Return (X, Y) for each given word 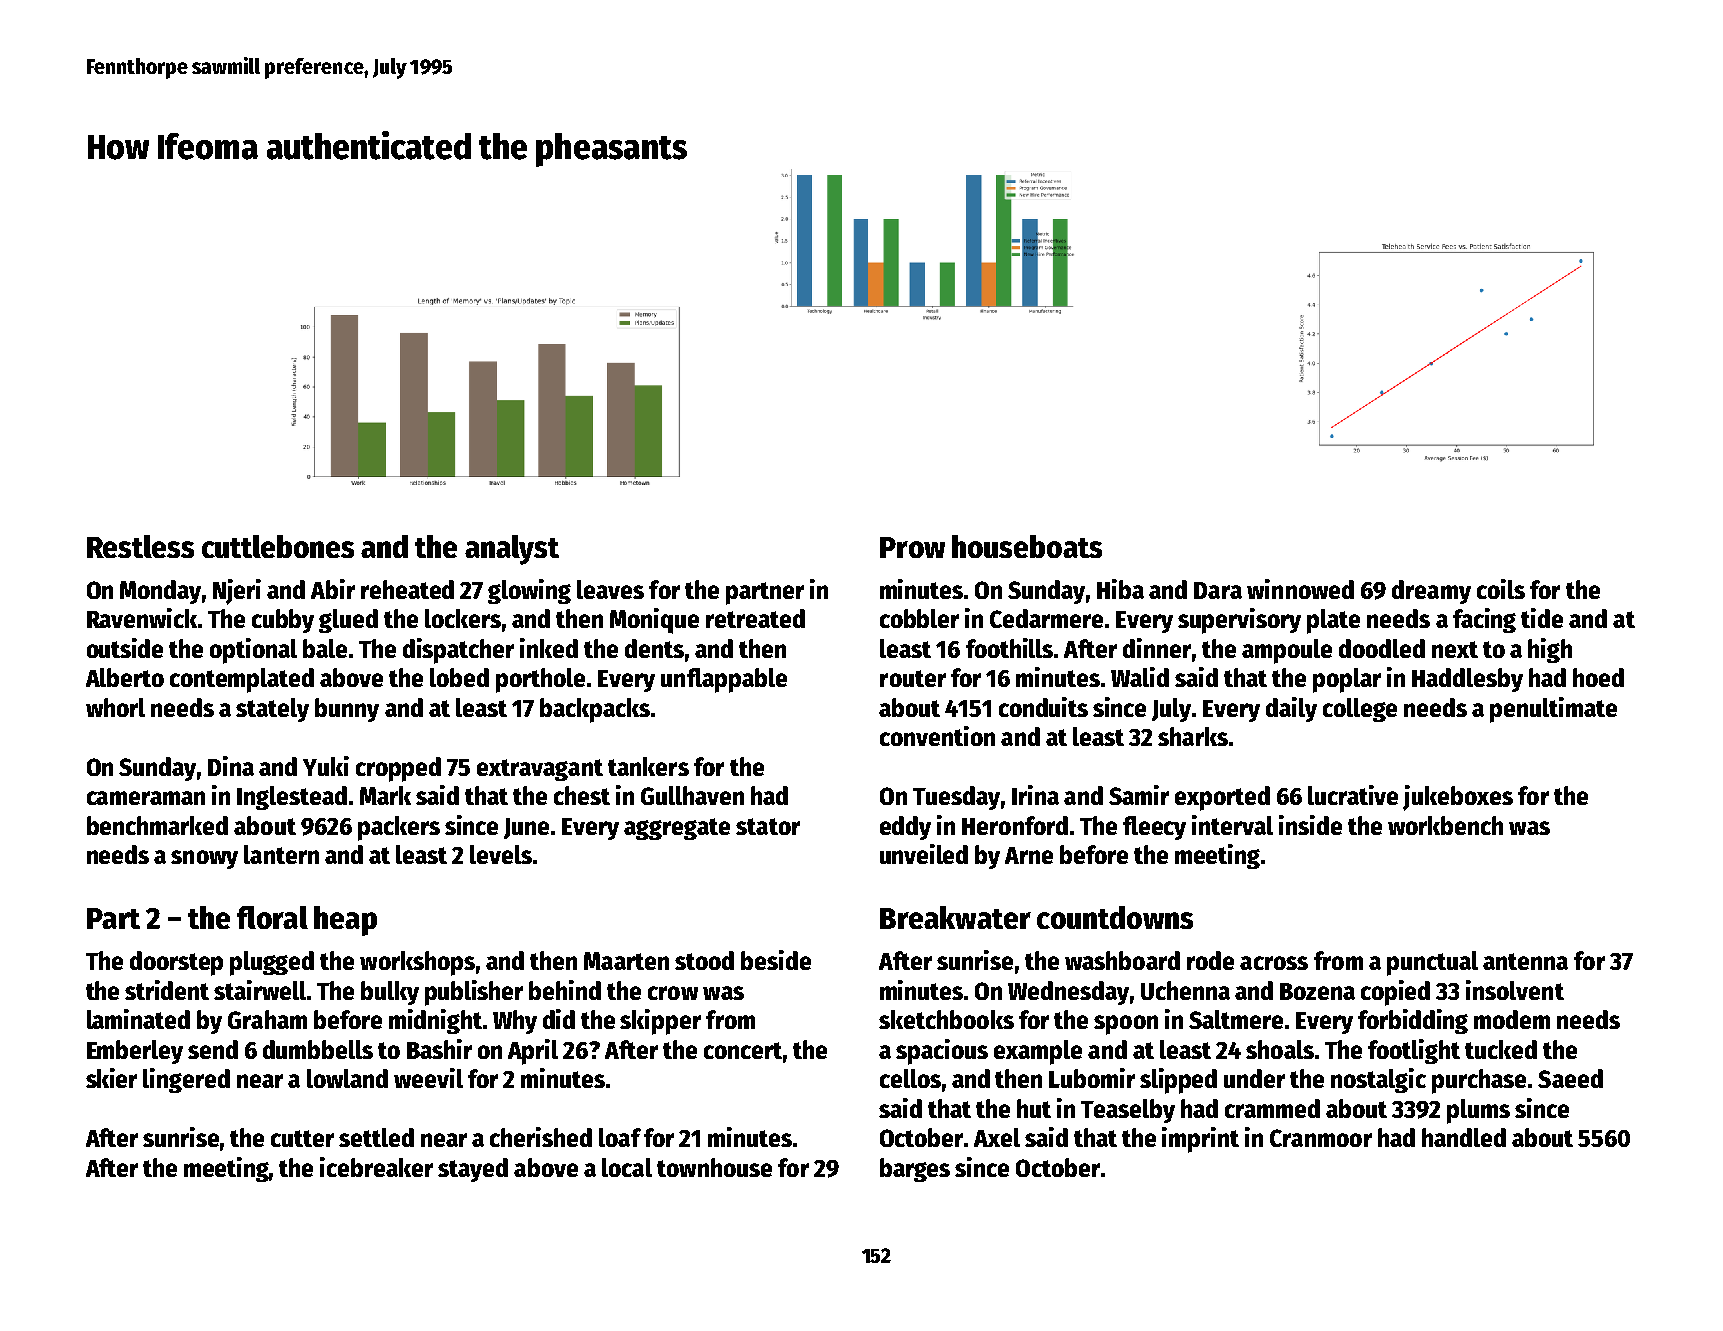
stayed (473, 1170)
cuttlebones (278, 546)
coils (1501, 589)
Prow (912, 547)
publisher (474, 993)
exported (1222, 798)
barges (915, 1170)
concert (743, 1050)
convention (937, 736)
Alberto (125, 677)
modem (1512, 1019)
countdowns (1115, 917)
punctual (1432, 963)
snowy (204, 859)
